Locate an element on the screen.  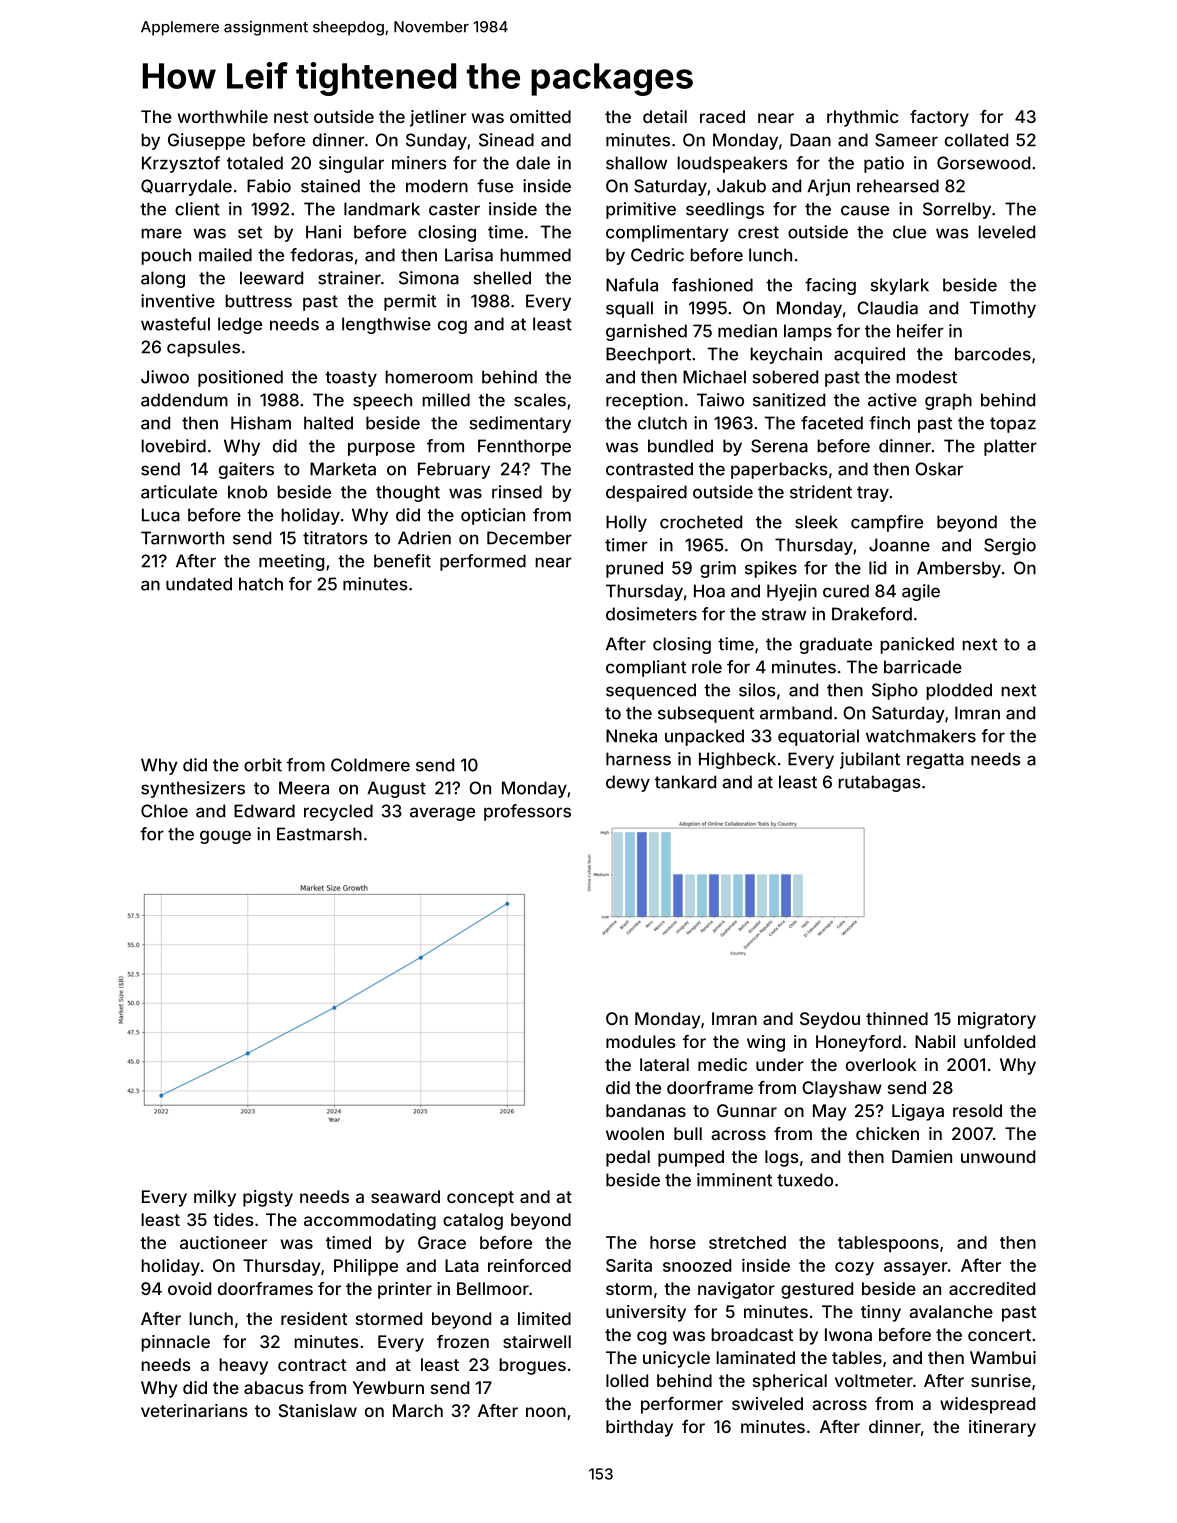
gouge is located at coordinates (225, 837).
